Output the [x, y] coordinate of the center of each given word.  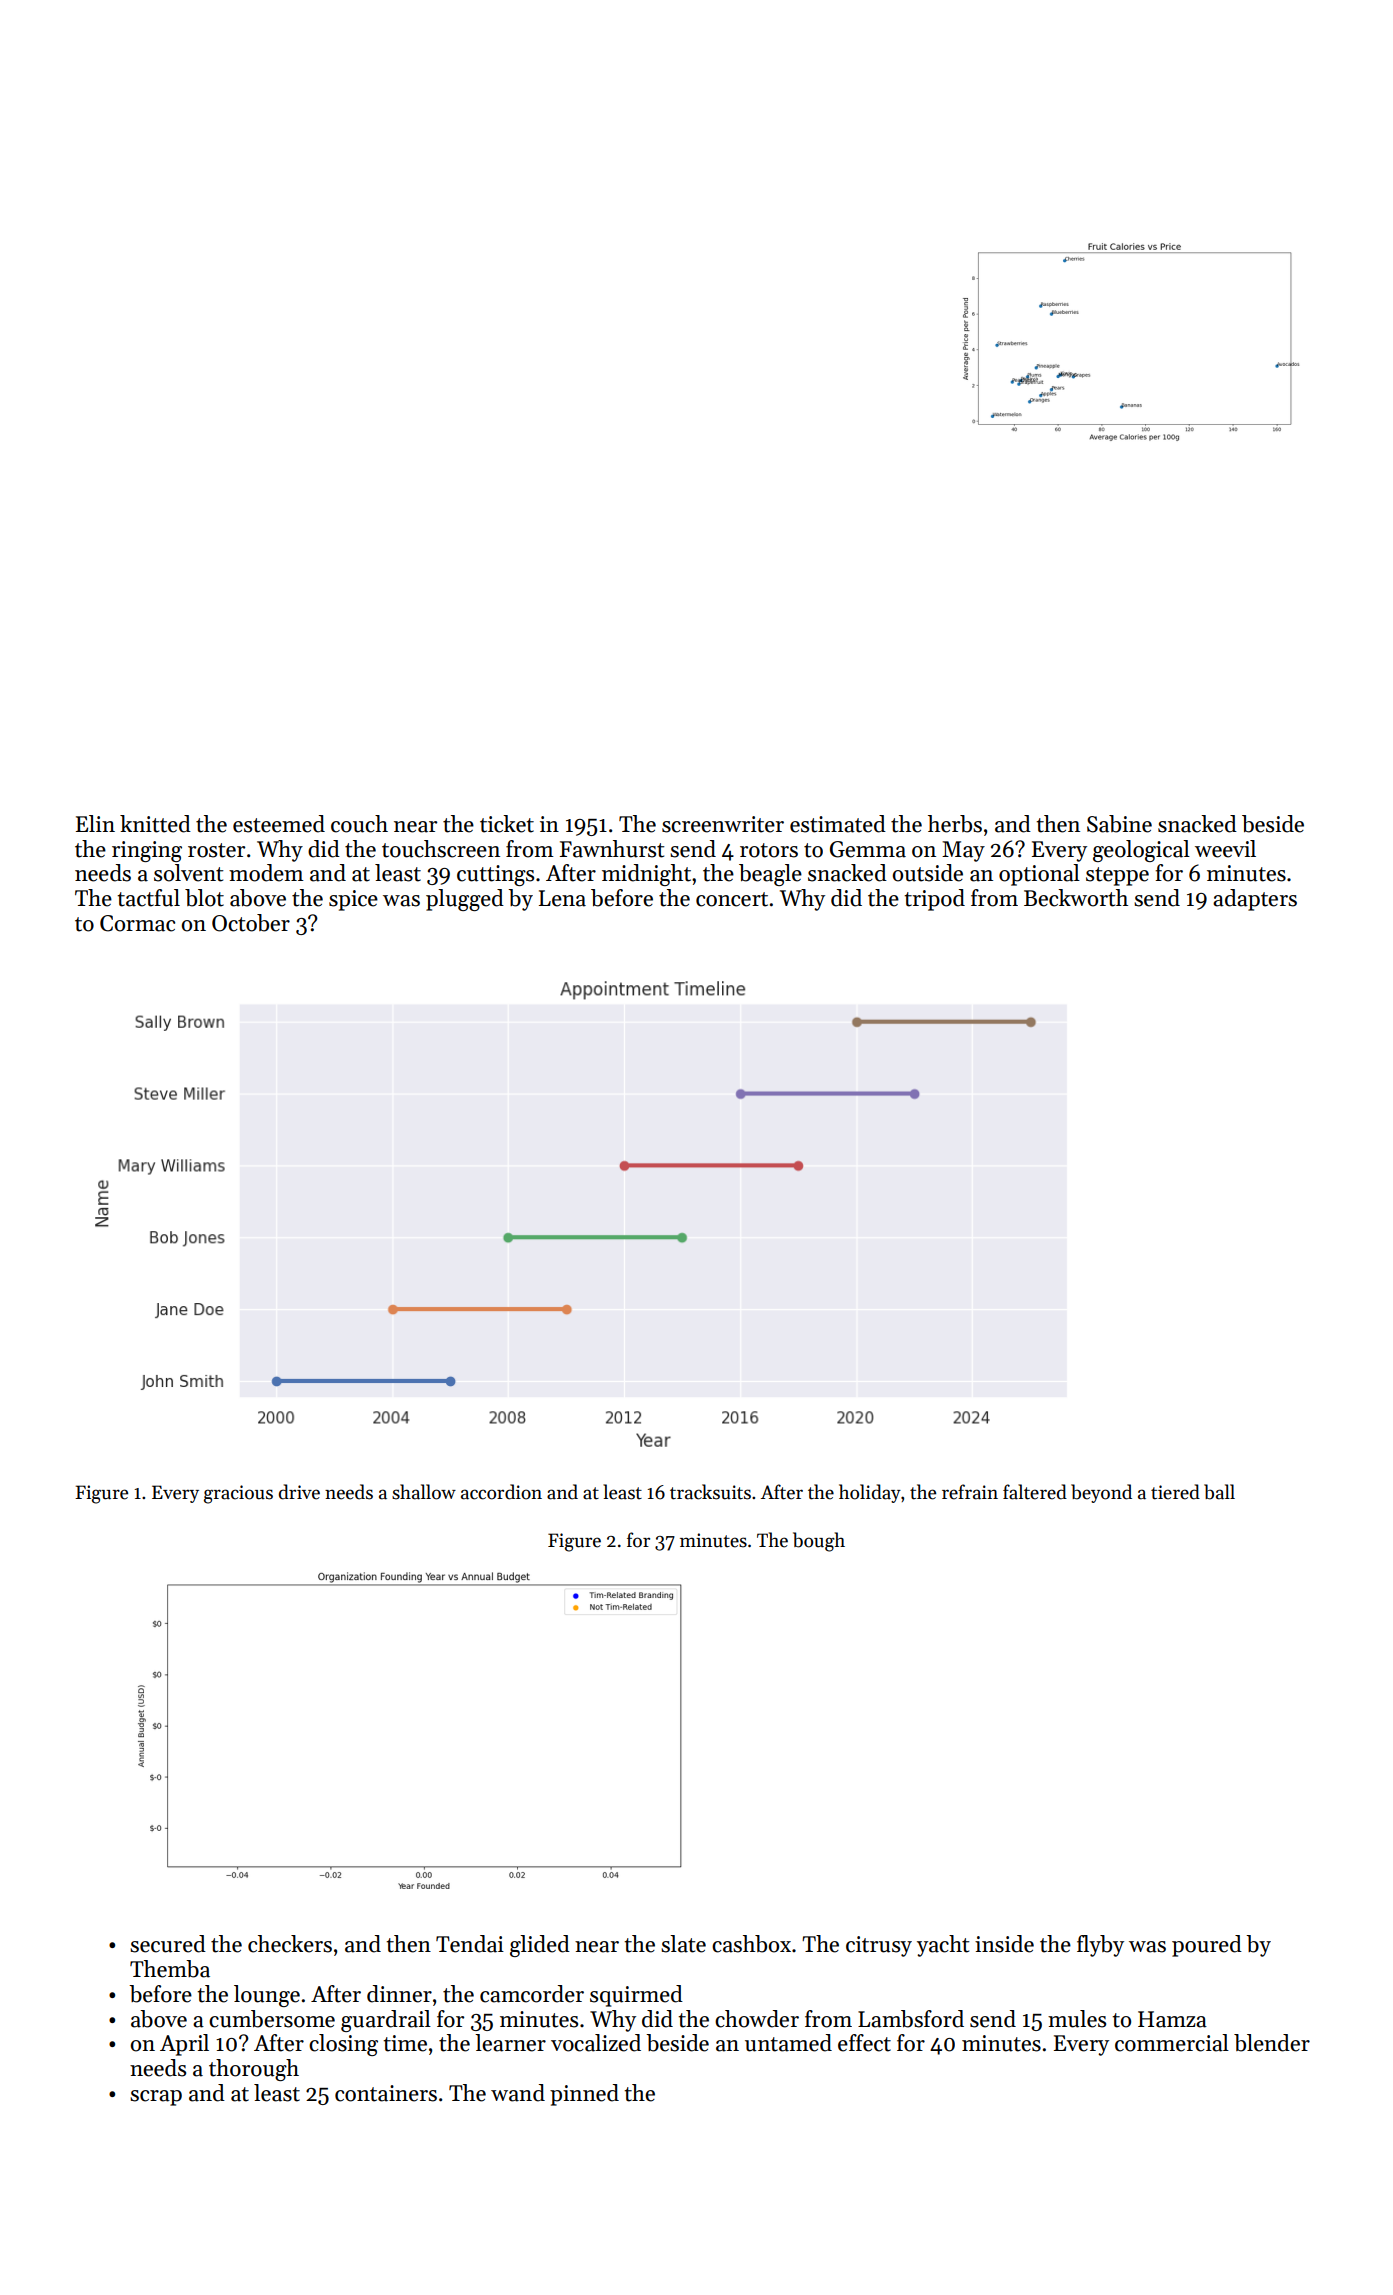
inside [1004, 1944]
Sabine [1119, 824]
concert [732, 899]
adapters [1255, 900]
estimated [838, 824]
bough [819, 1542]
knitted [155, 824]
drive [299, 1492]
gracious [238, 1494]
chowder [757, 2019]
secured [168, 1944]
